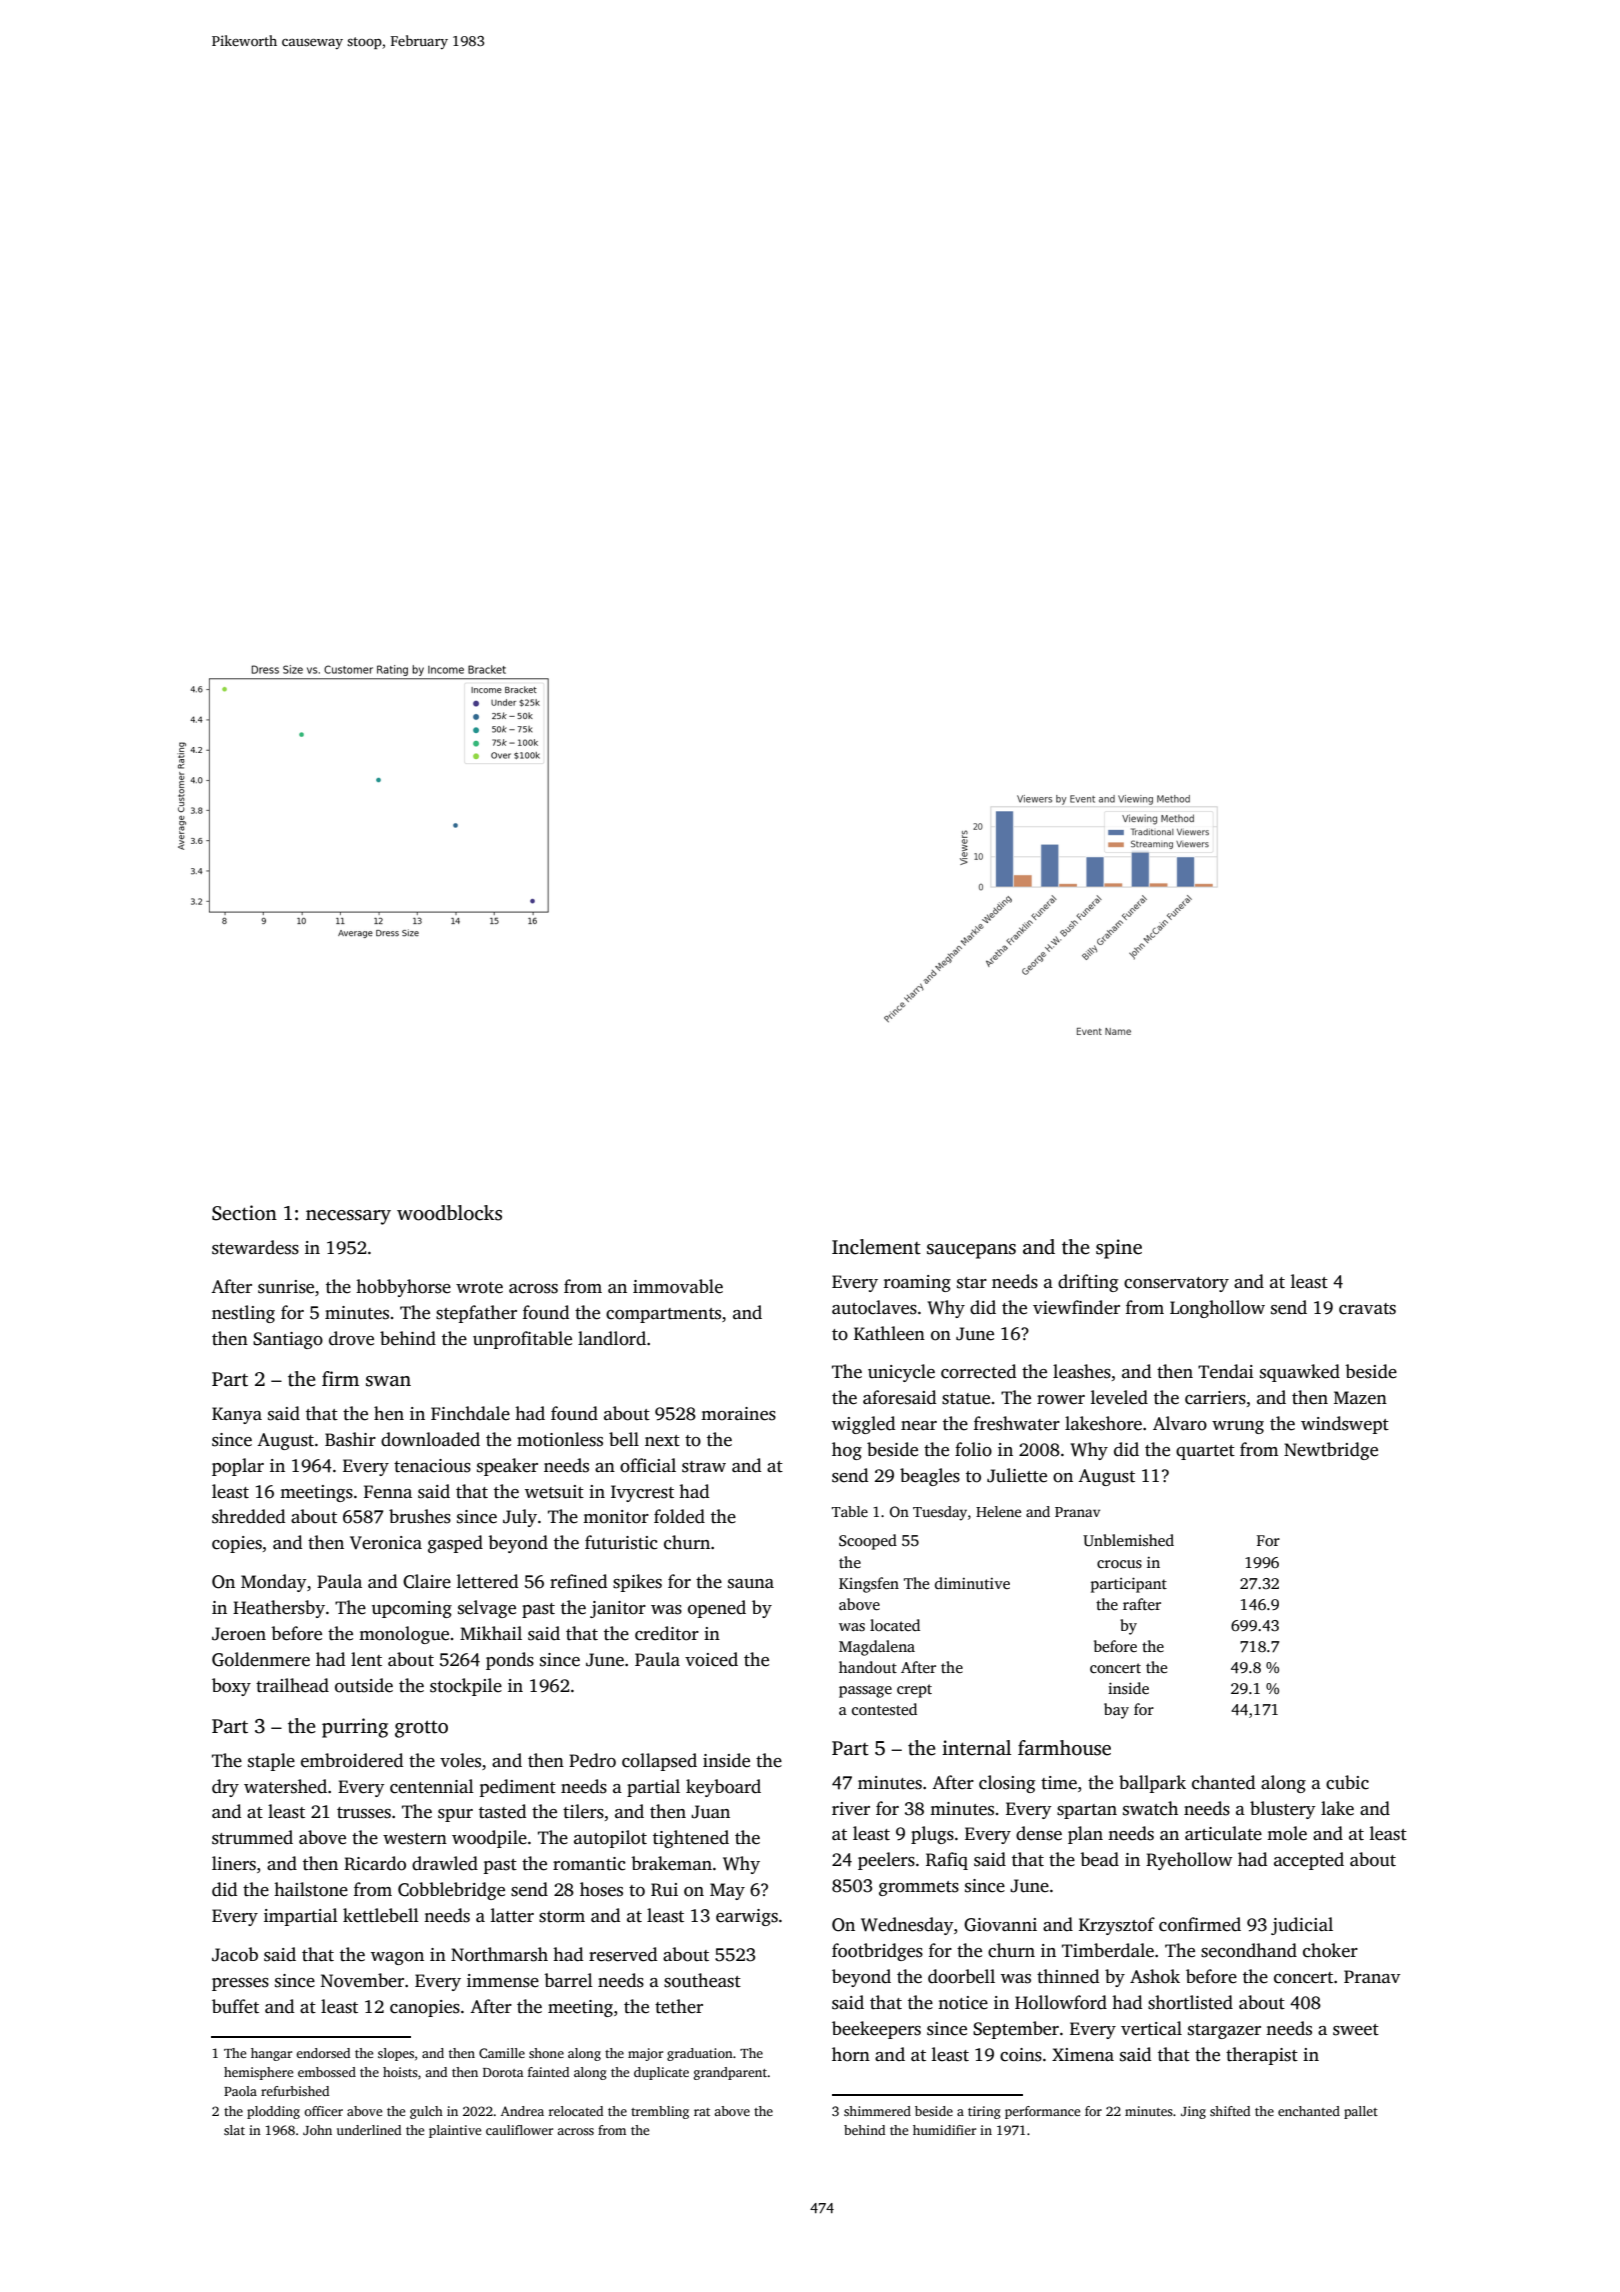 Image resolution: width=1620 pixels, height=2292 pixels. What do you see at coordinates (386, 1543) in the document?
I see `Veronica` at bounding box center [386, 1543].
